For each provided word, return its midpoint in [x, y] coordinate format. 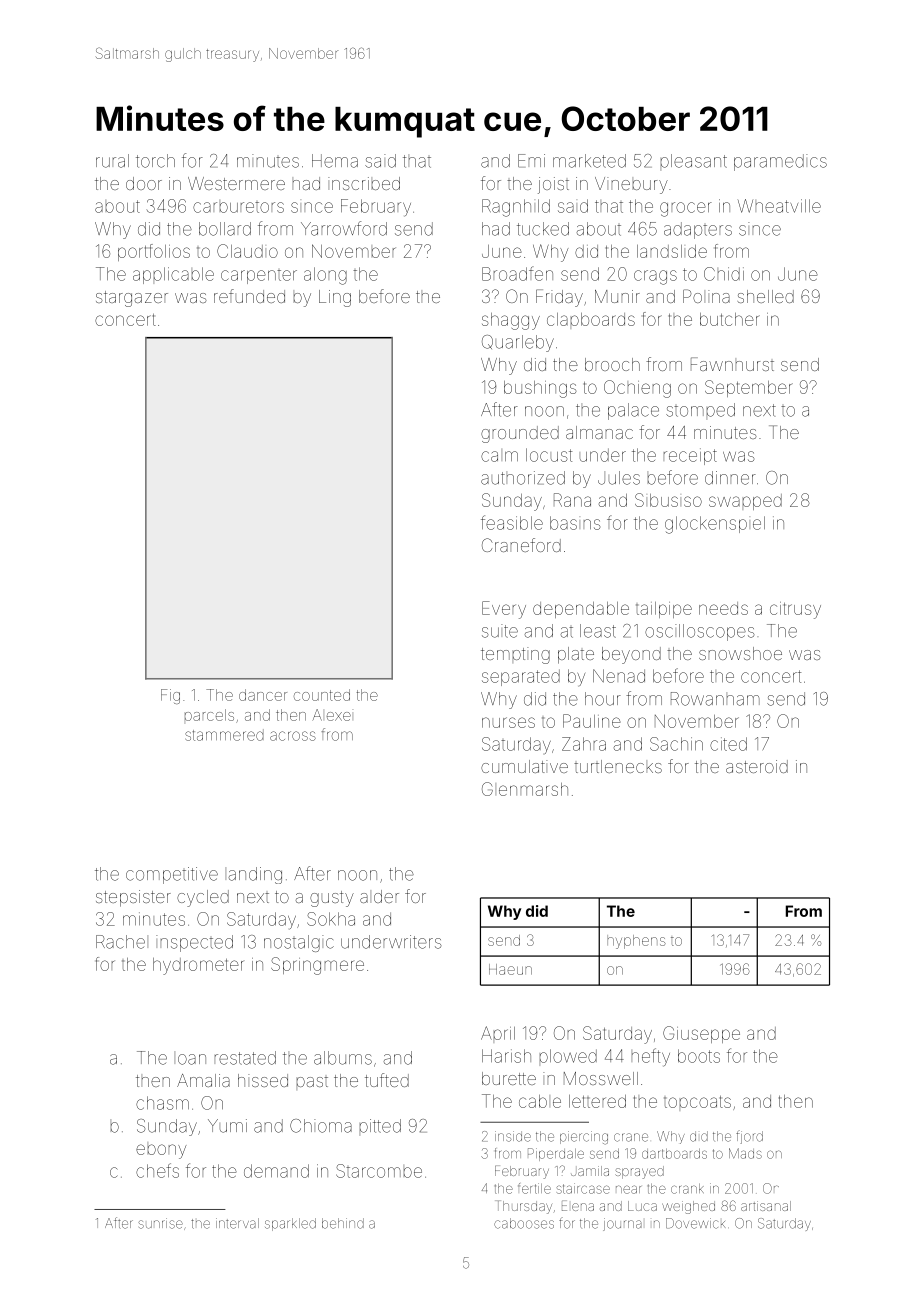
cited [728, 744]
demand [276, 1171]
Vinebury [631, 185]
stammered [224, 735]
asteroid [757, 766]
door [144, 183]
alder [379, 896]
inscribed [364, 183]
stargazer [132, 299]
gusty [332, 899]
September [749, 388]
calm [499, 456]
